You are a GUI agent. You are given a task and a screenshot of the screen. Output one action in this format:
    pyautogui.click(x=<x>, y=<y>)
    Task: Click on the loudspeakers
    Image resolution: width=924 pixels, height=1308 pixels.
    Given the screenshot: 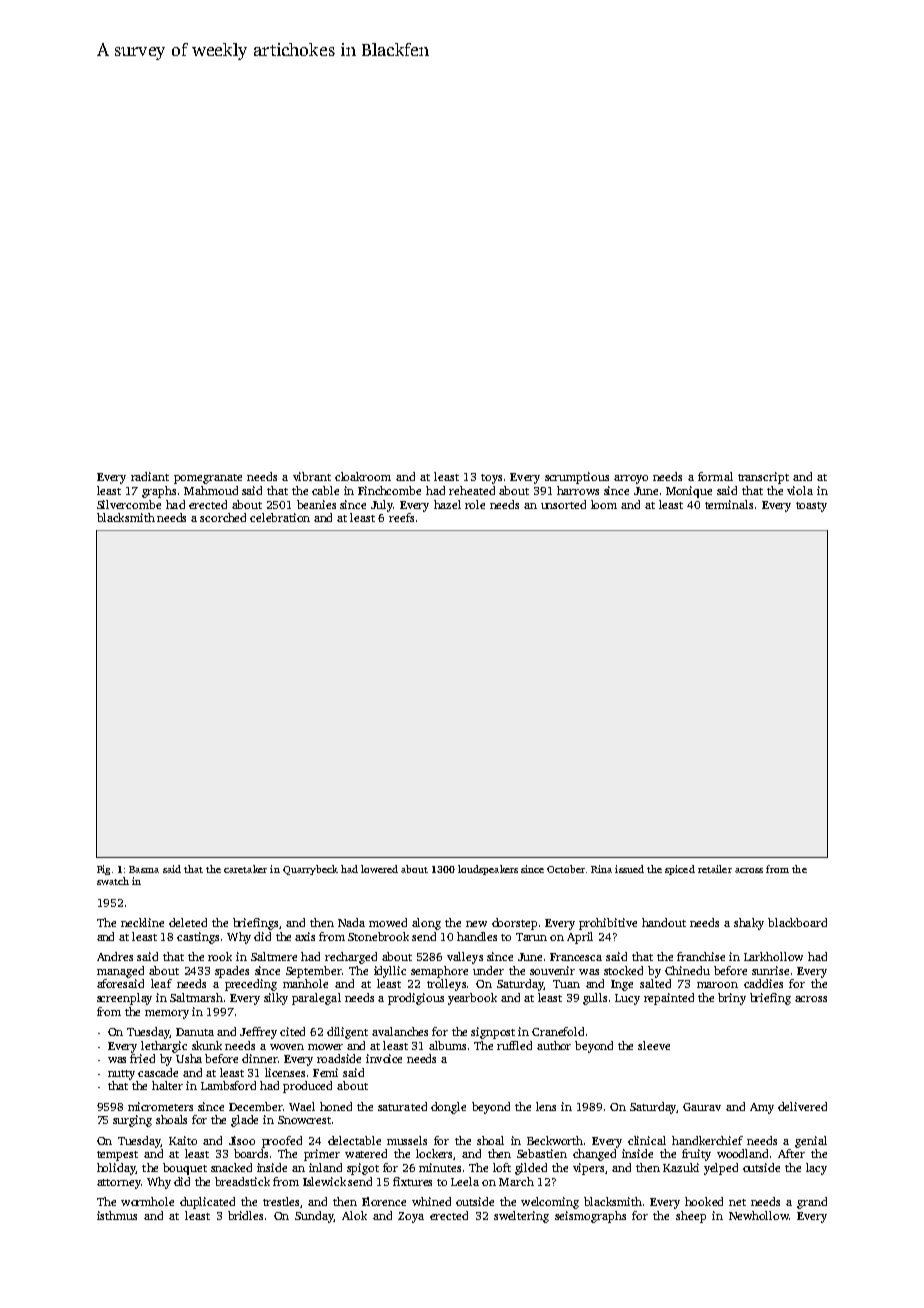 What is the action you would take?
    pyautogui.click(x=488, y=870)
